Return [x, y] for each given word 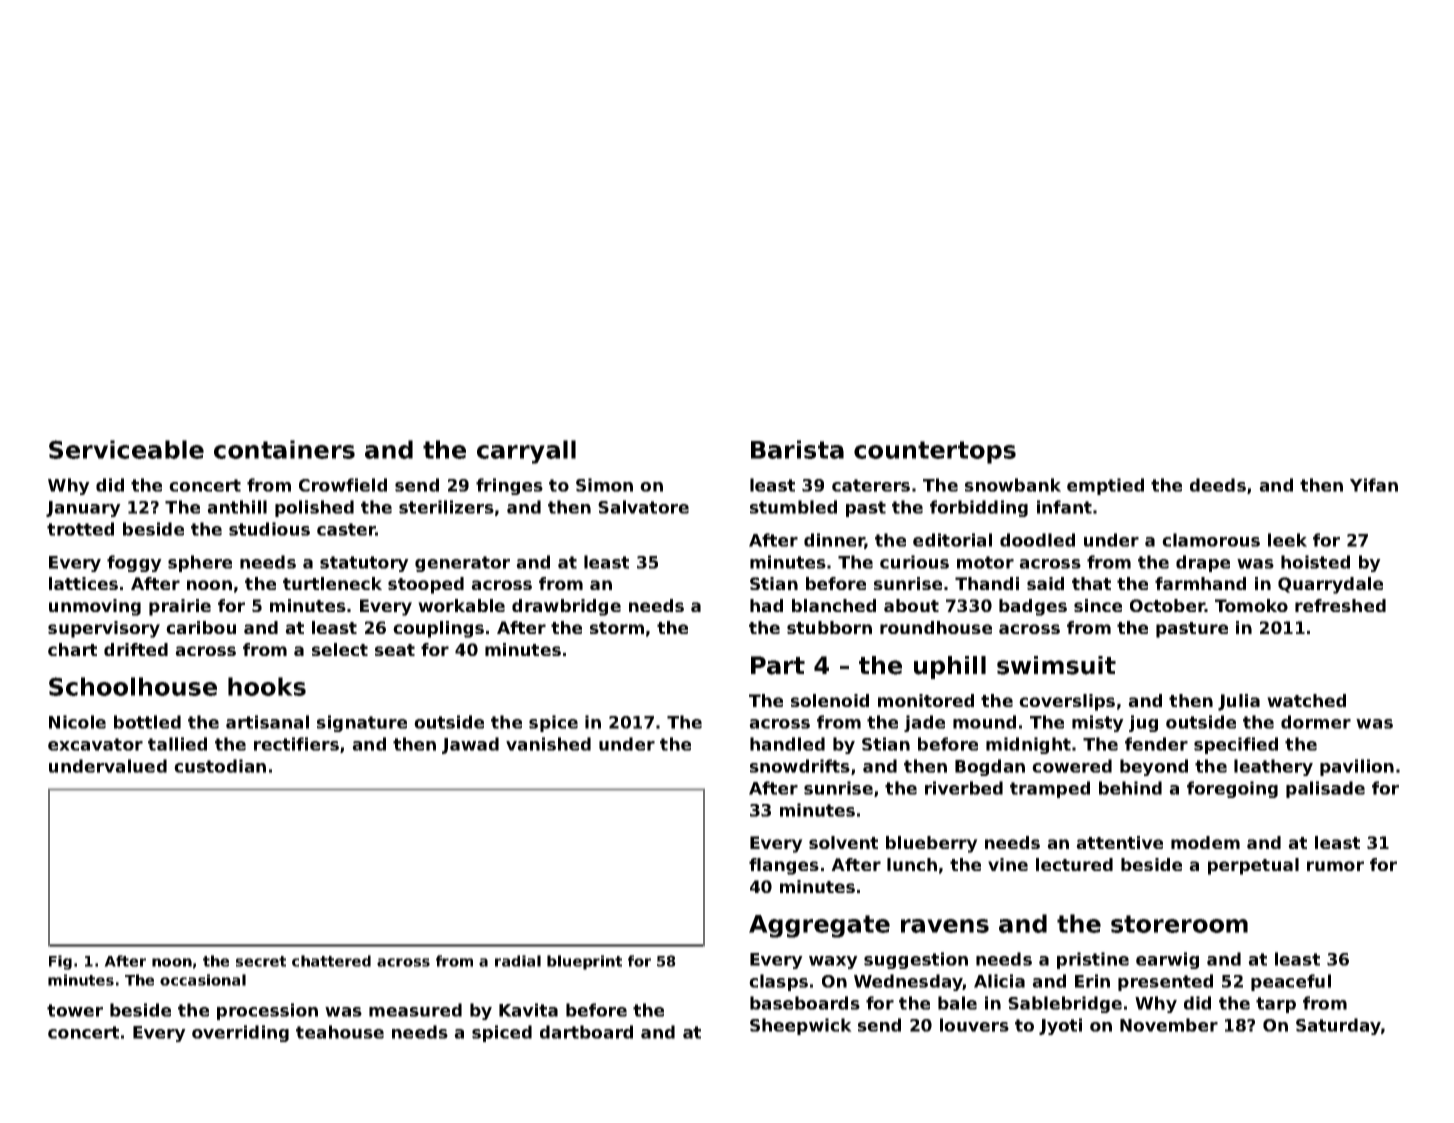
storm [617, 628]
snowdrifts [800, 766]
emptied [1105, 486]
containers [284, 449]
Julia [1239, 702]
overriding [240, 1033]
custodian [220, 766]
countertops [935, 452]
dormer [1316, 722]
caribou [201, 627]
